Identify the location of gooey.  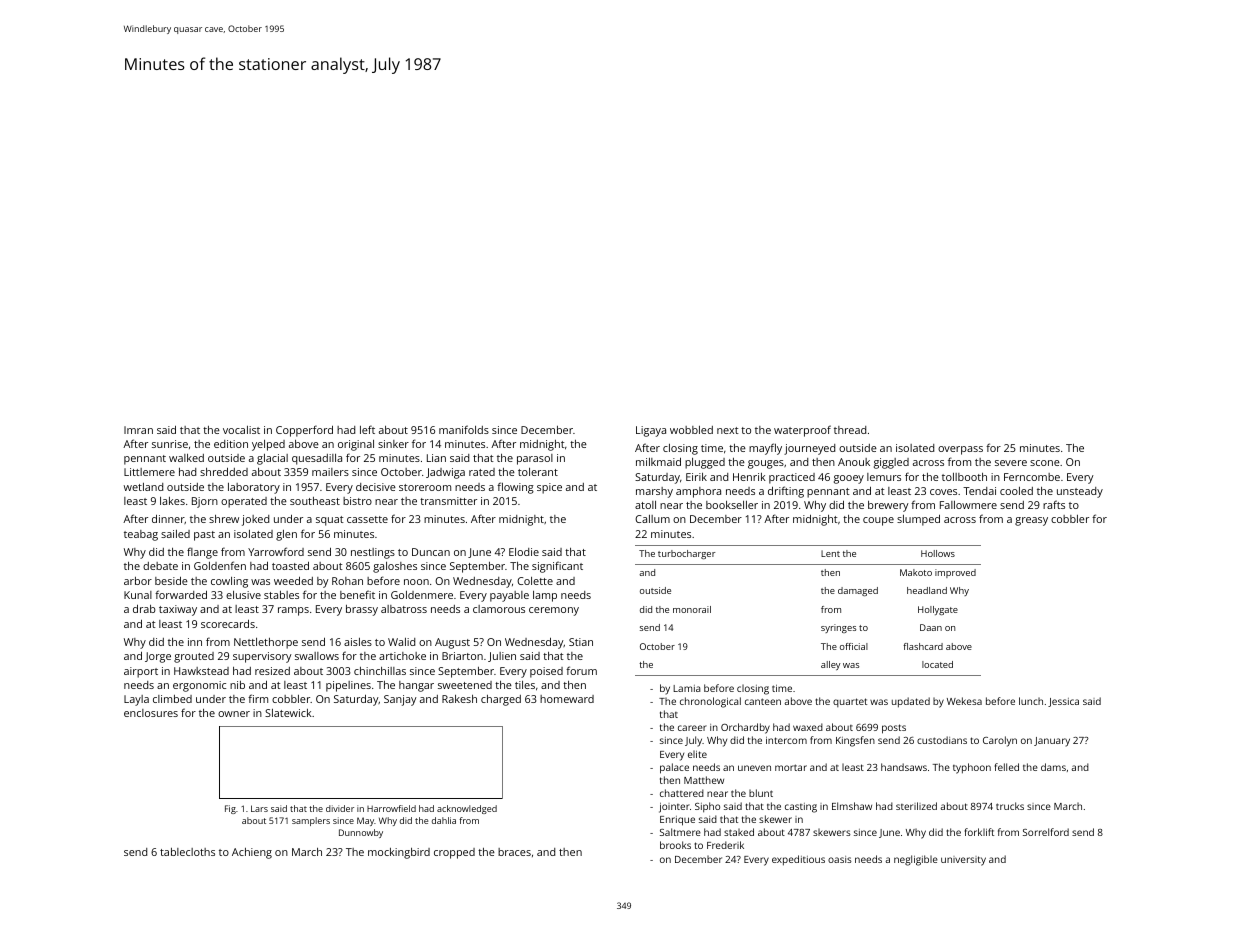
(849, 479).
